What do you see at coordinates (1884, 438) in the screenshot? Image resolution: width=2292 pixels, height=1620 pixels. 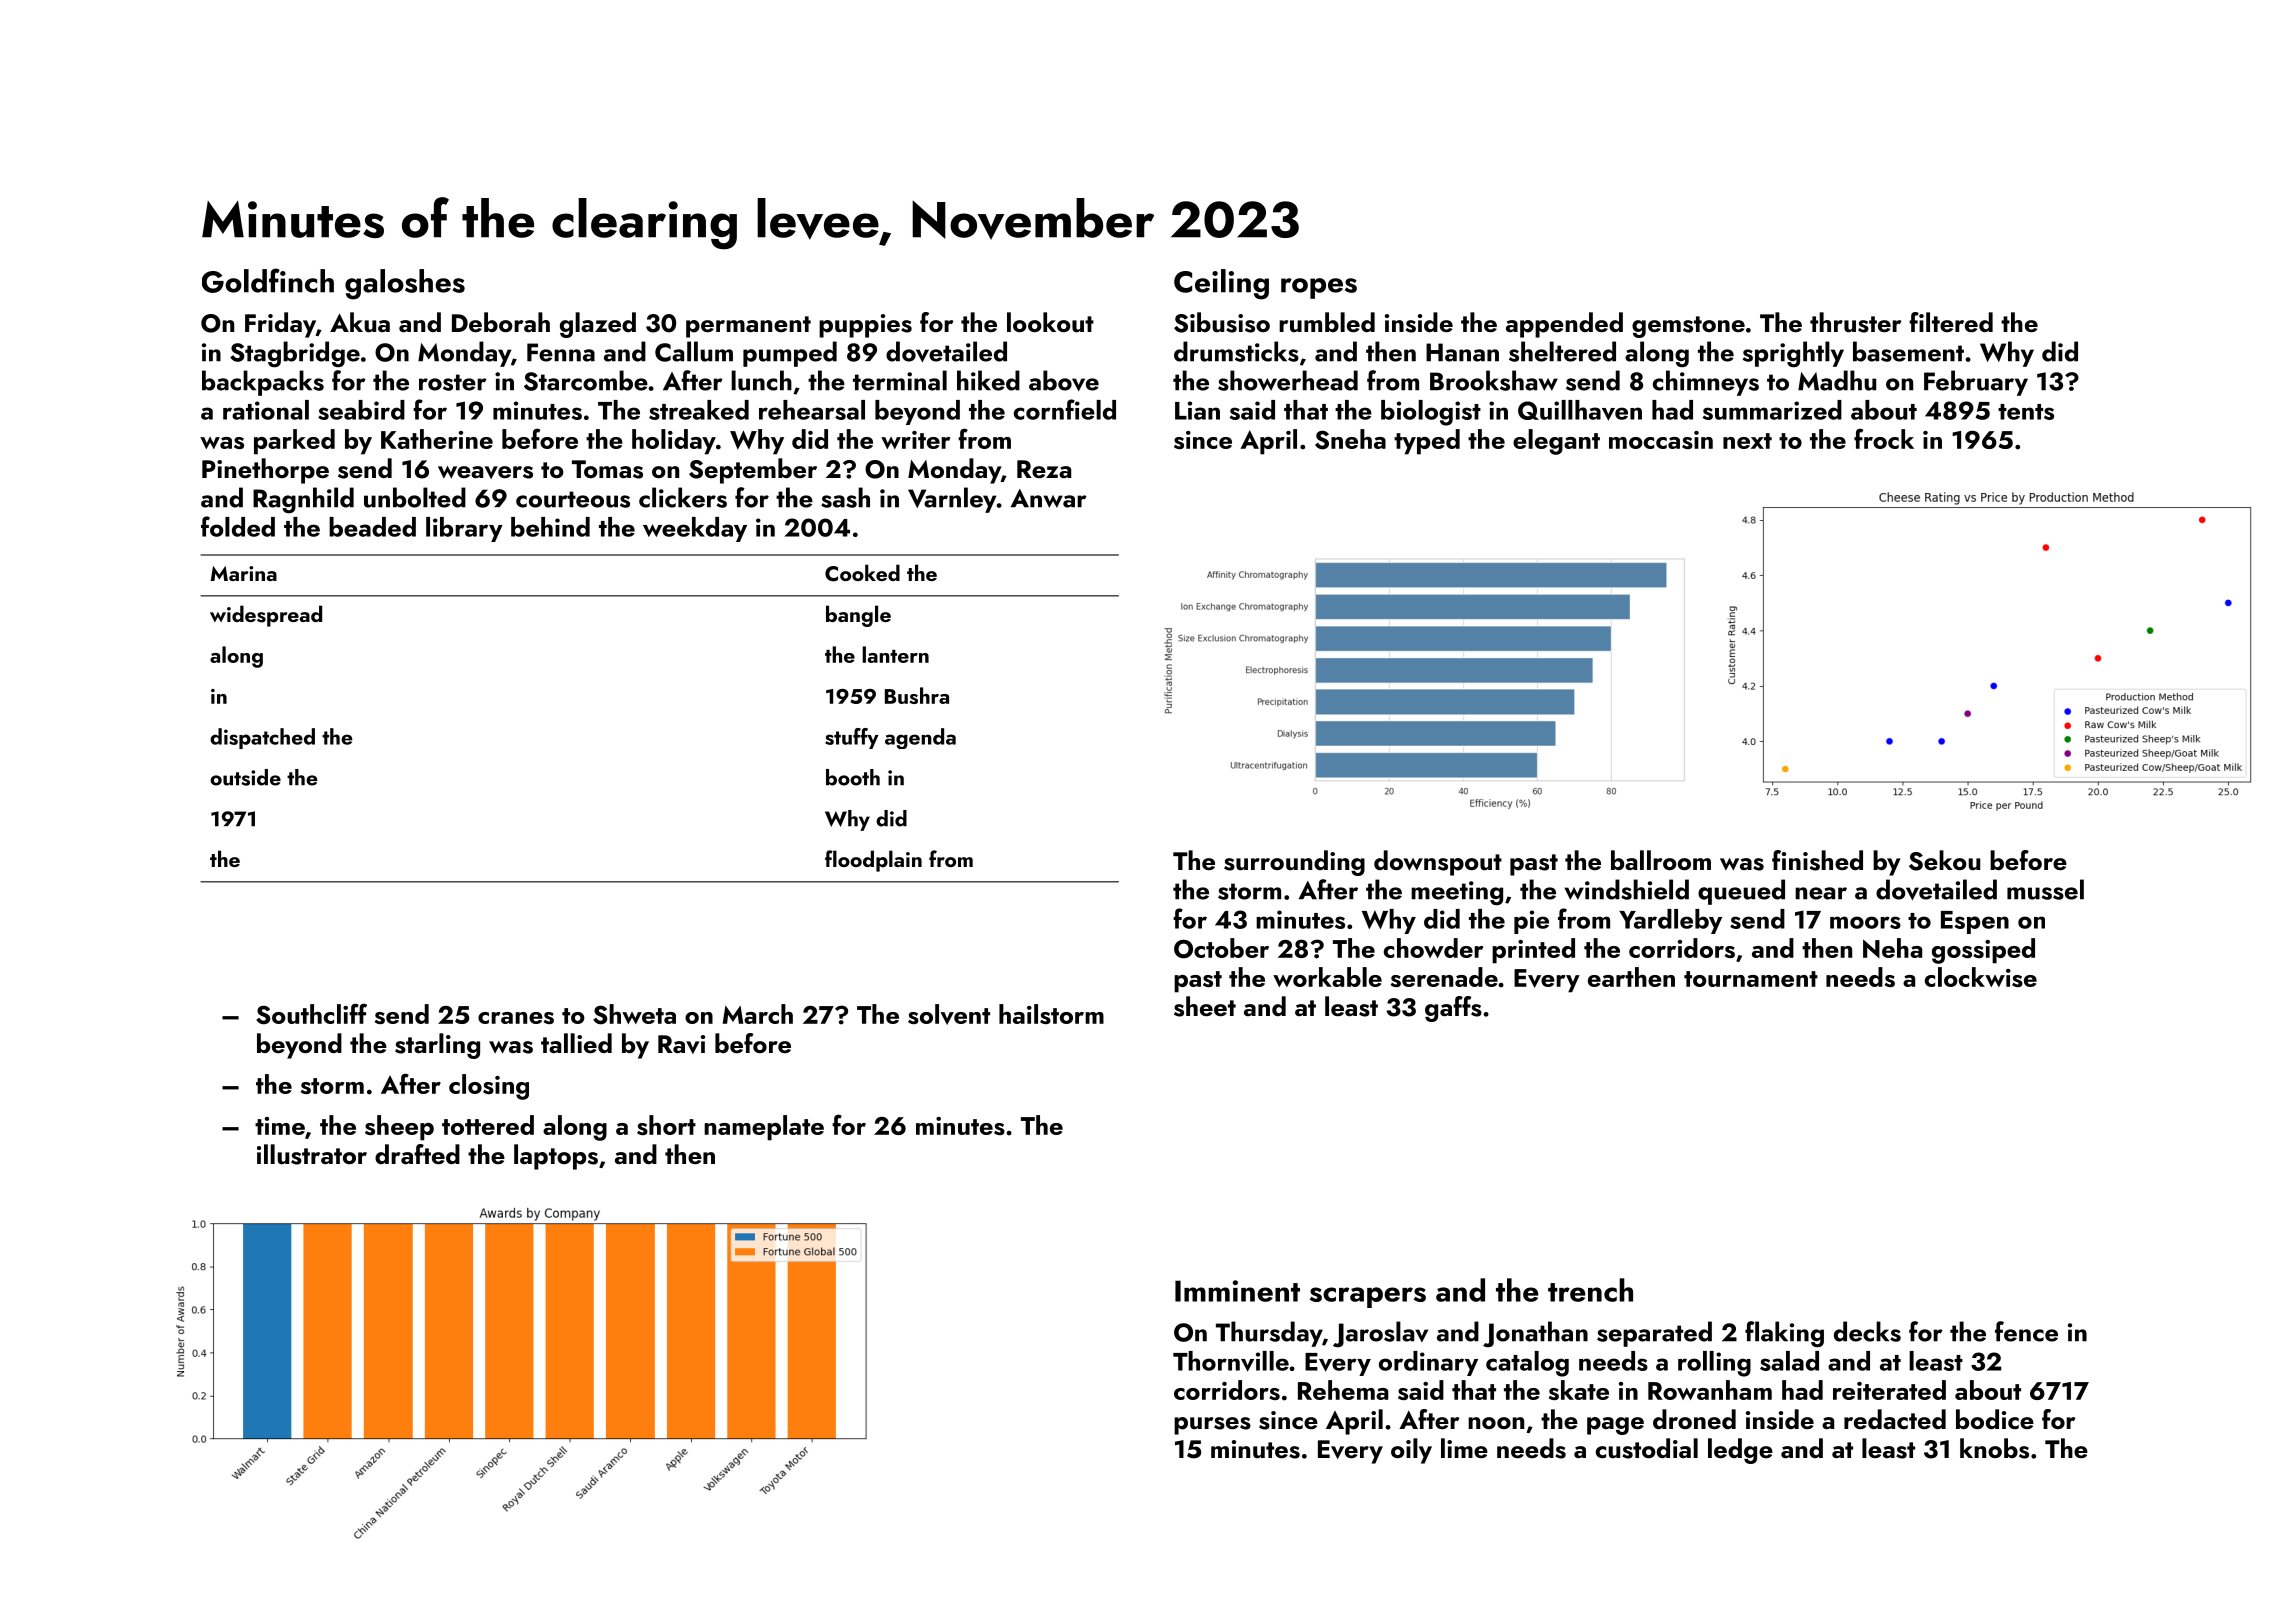 I see `frock` at bounding box center [1884, 438].
